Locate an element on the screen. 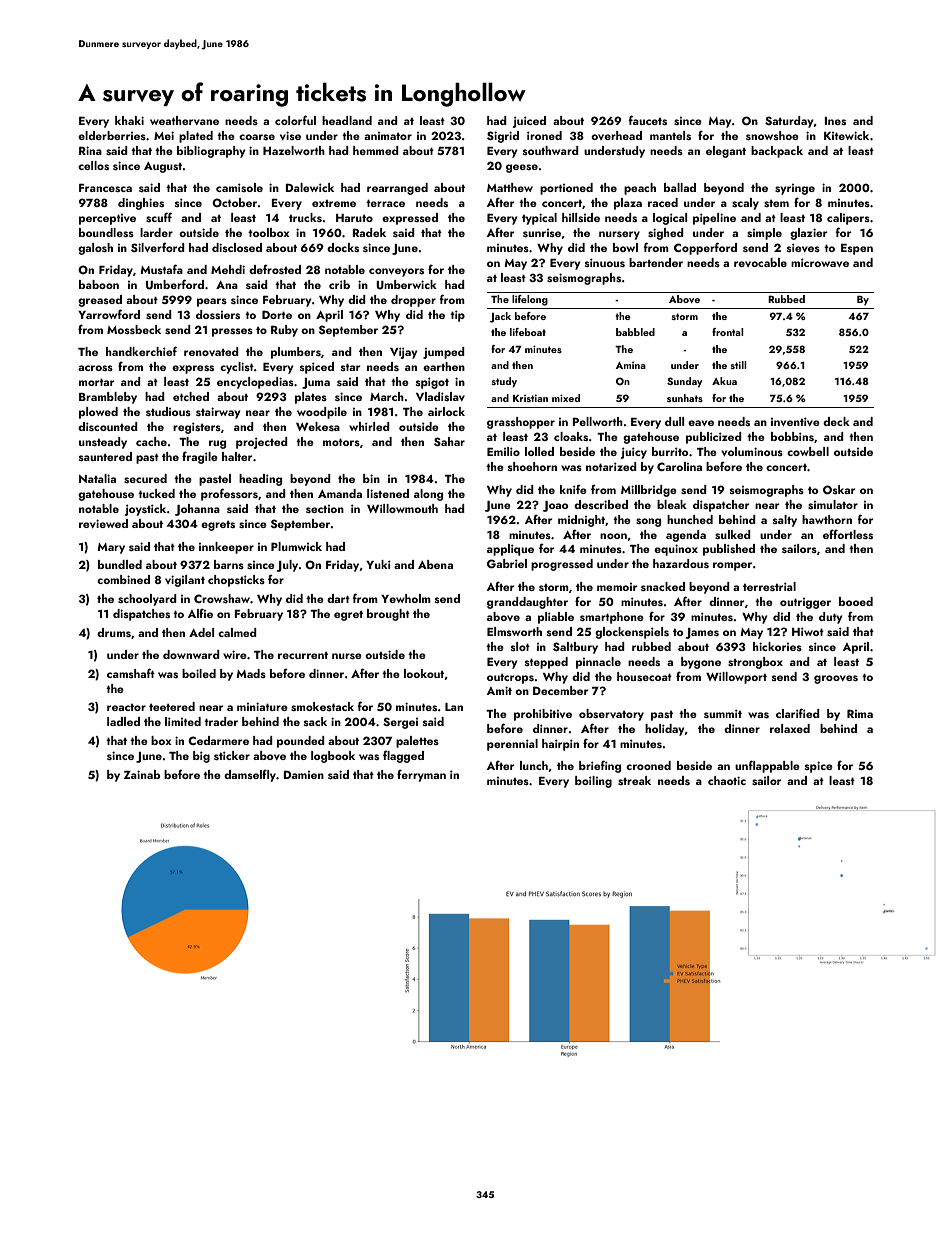 The height and width of the screenshot is (1233, 952). eave is located at coordinates (701, 423).
